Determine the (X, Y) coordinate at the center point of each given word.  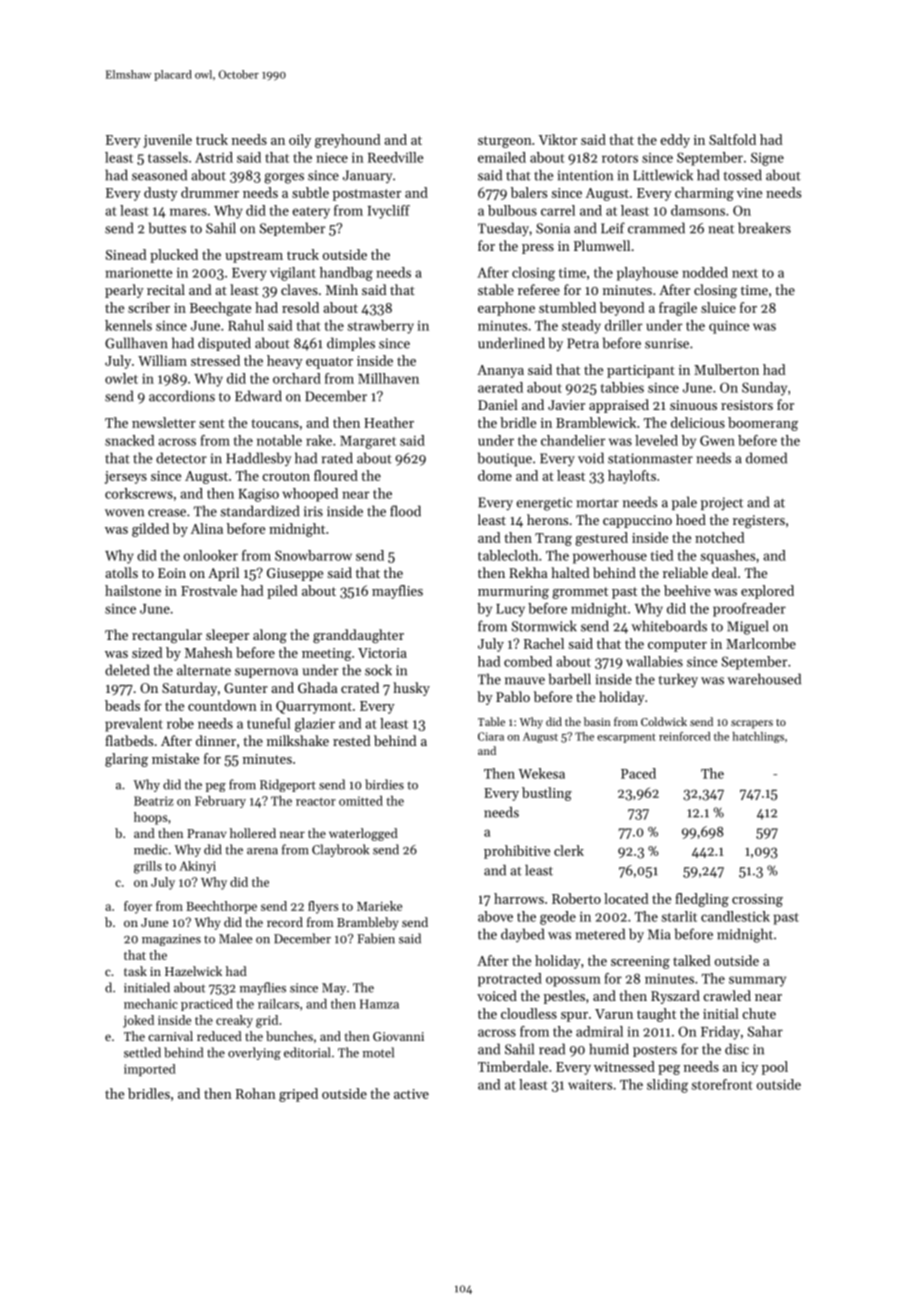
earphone (506, 309)
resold (300, 307)
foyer (138, 907)
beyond (622, 309)
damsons (698, 210)
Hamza (379, 1004)
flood (405, 511)
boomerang (763, 424)
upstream (254, 257)
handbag (346, 274)
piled (282, 592)
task (135, 971)
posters (655, 1051)
